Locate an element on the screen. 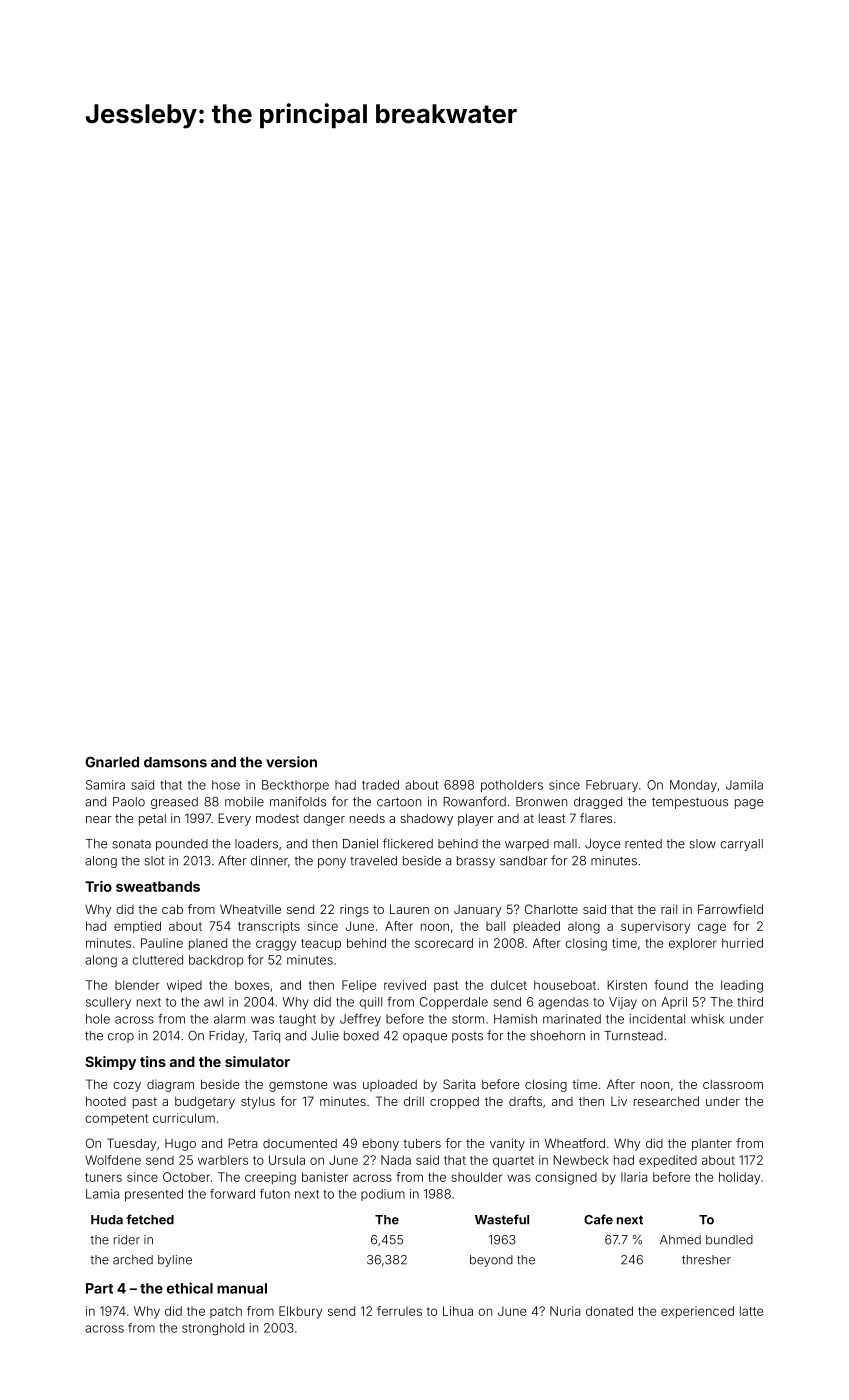 Image resolution: width=849 pixels, height=1400 pixels. podium is located at coordinates (383, 1195).
